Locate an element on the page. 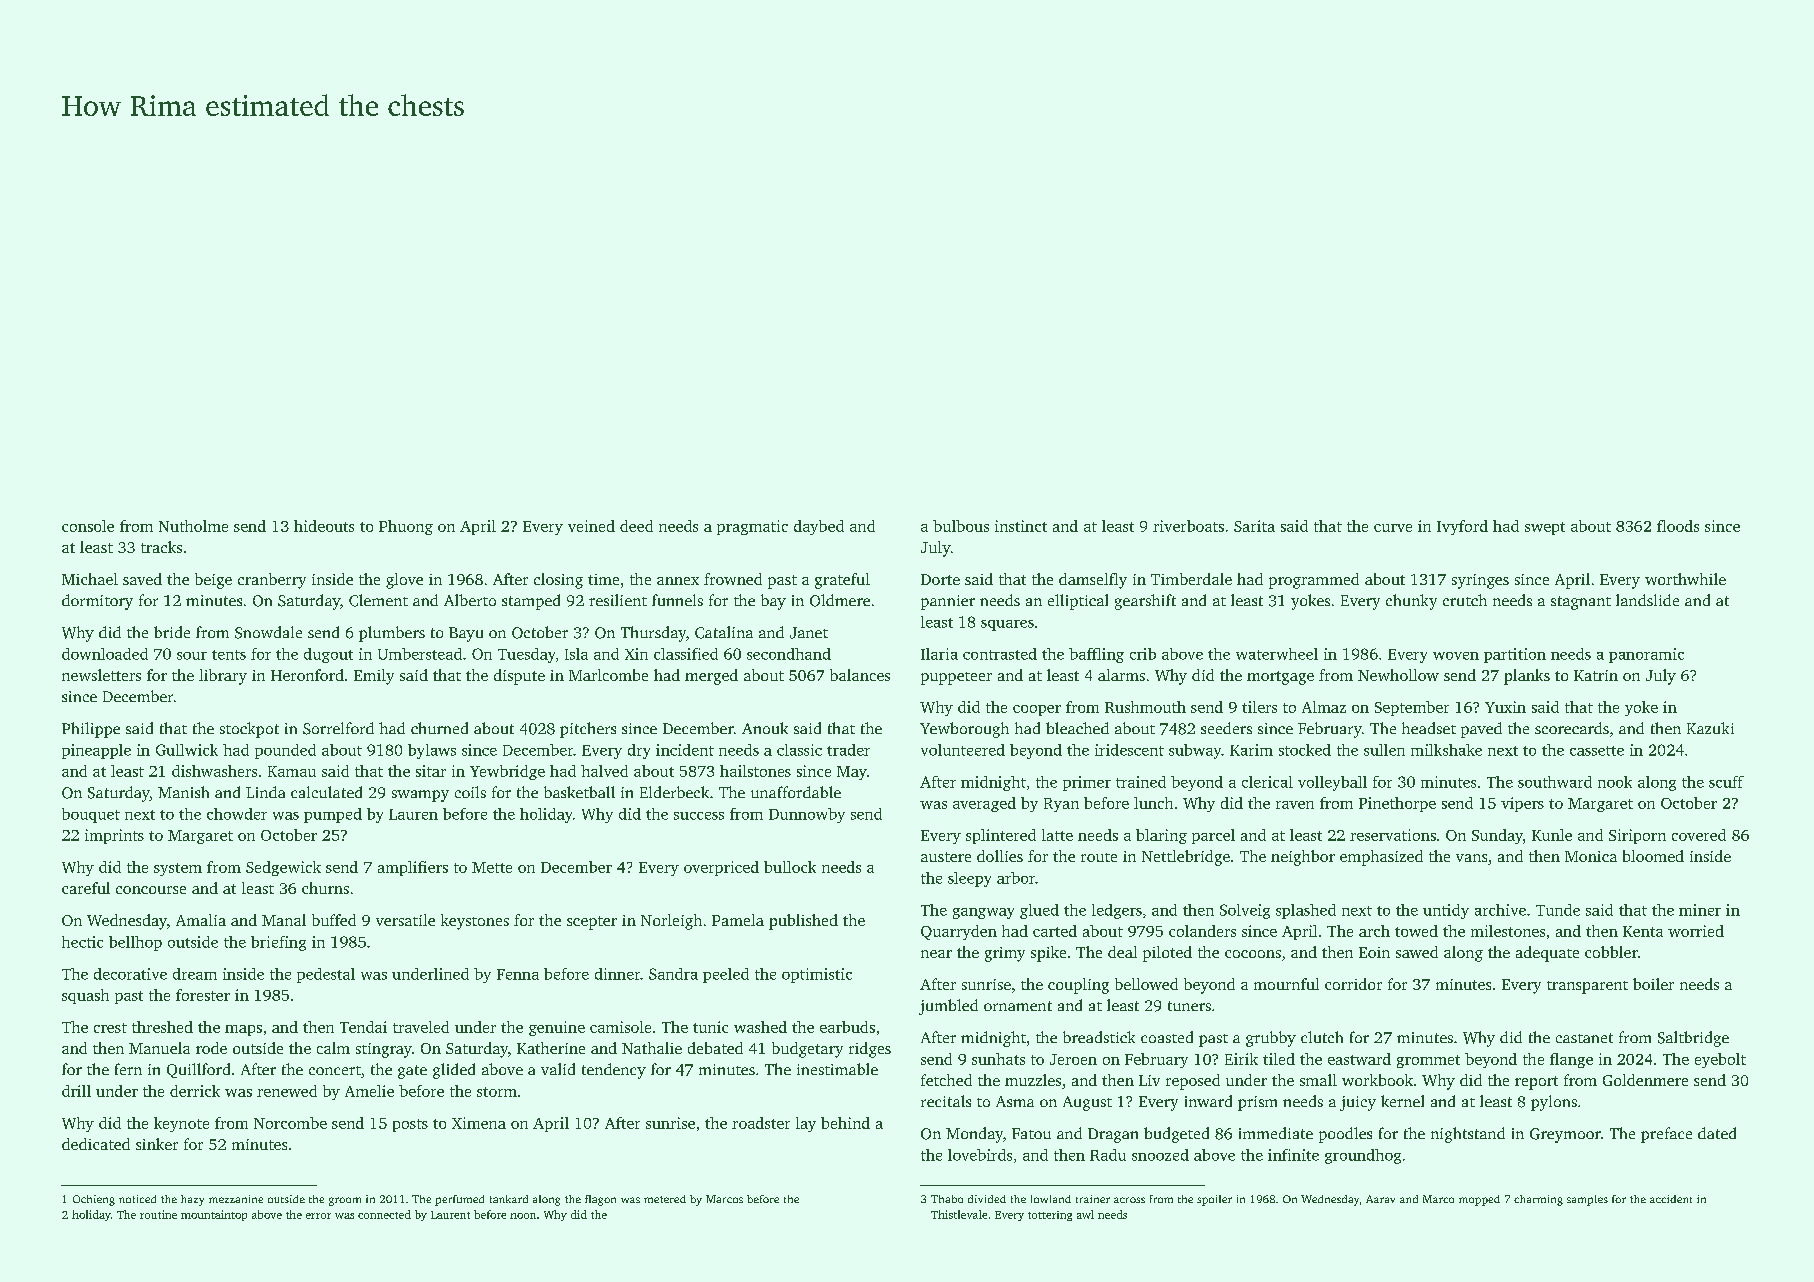 The height and width of the image is (1282, 1814). Sedgewick is located at coordinates (283, 868).
